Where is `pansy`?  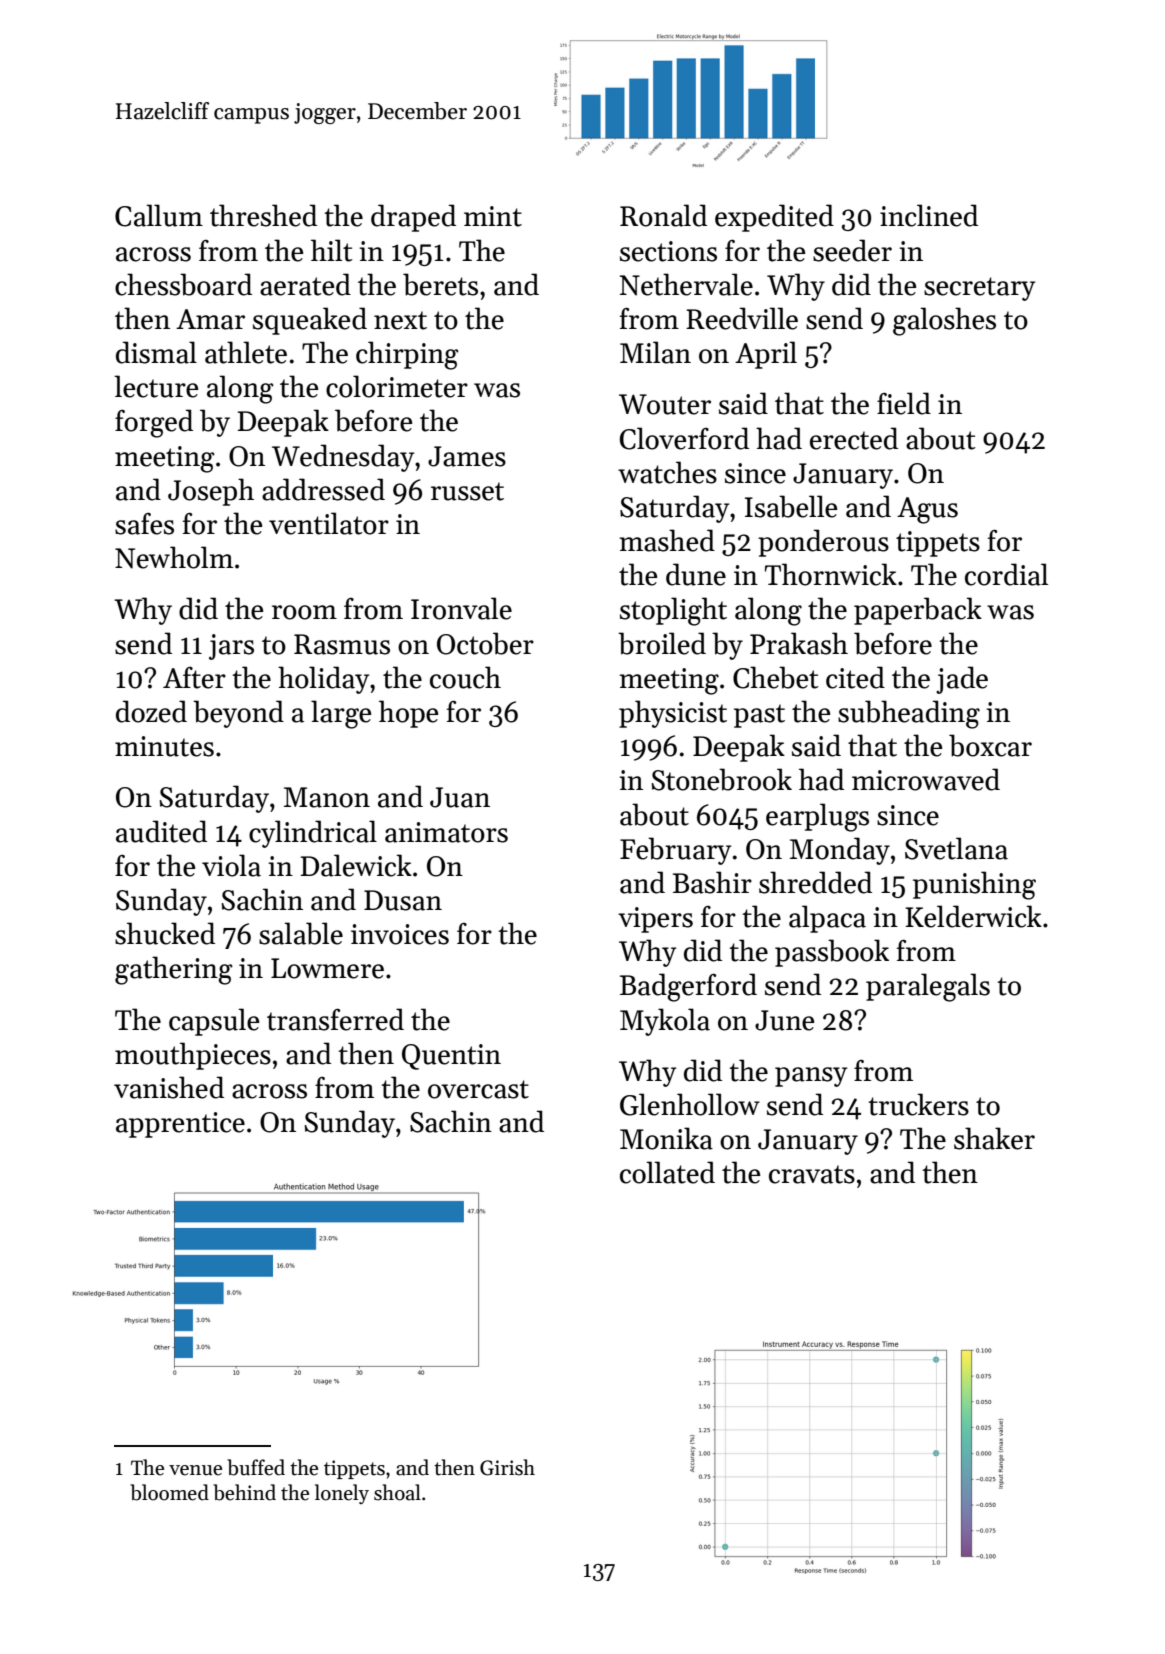
pansy is located at coordinates (811, 1077).
